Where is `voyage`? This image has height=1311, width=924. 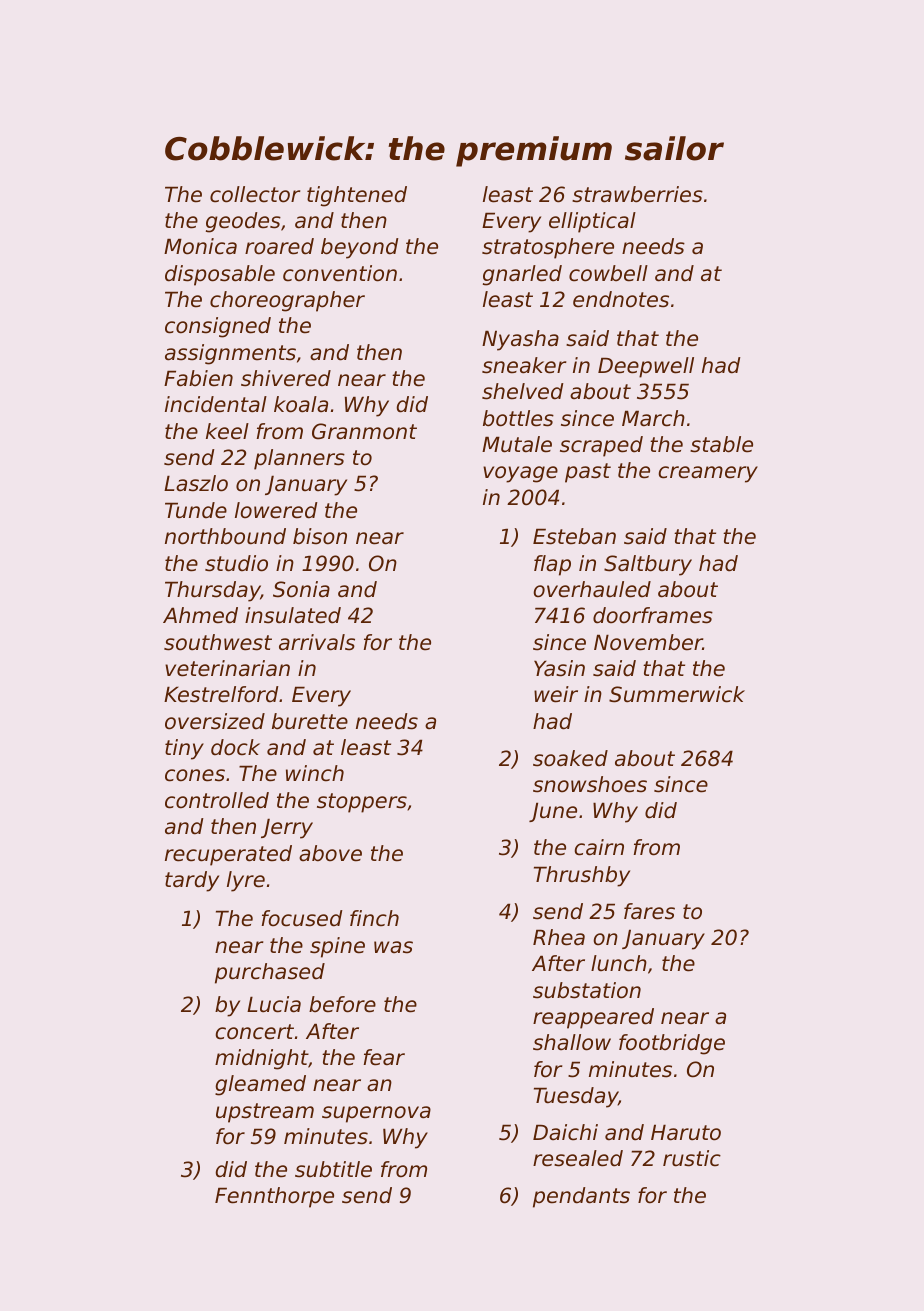
voyage is located at coordinates (520, 474).
